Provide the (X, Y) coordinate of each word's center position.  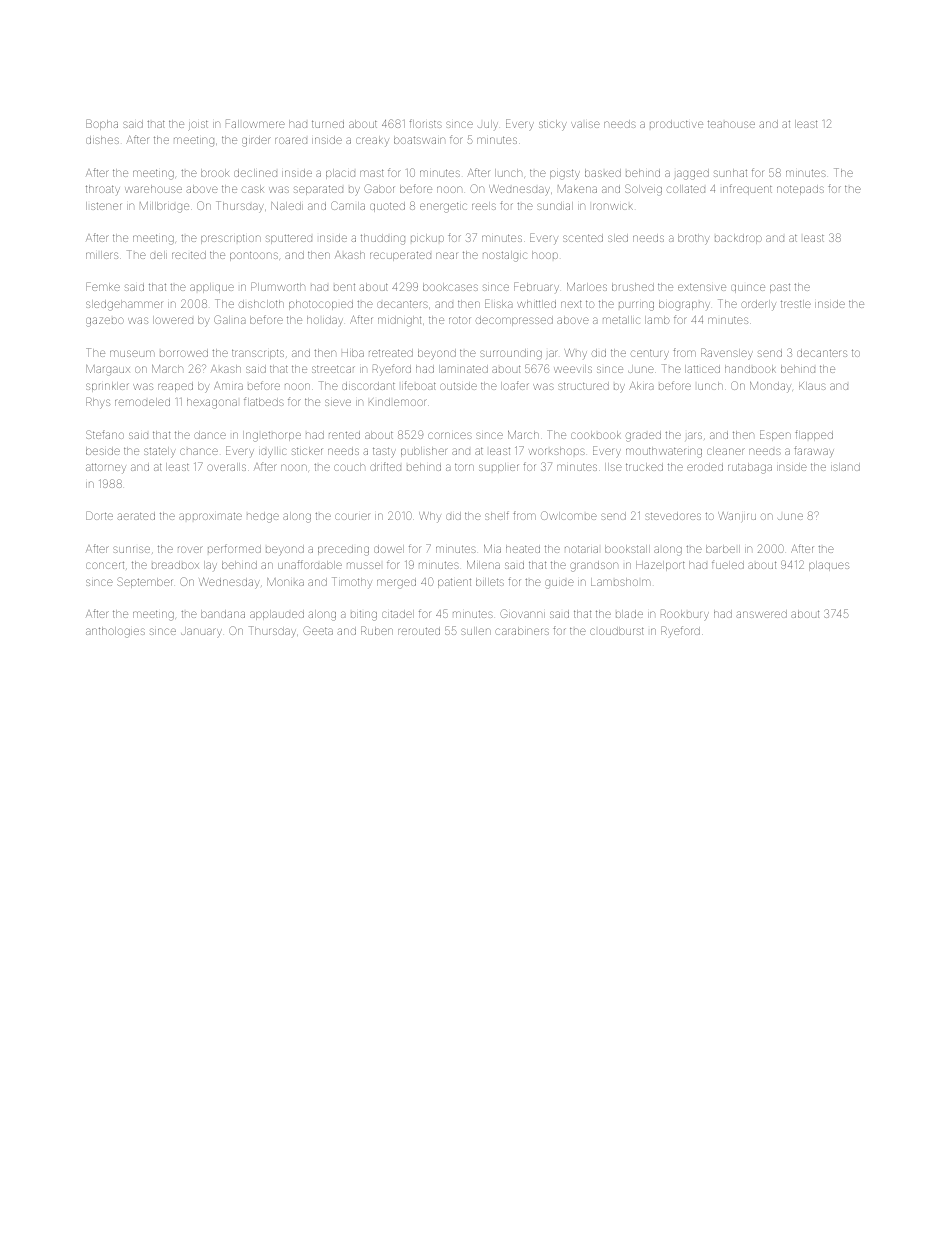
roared (291, 140)
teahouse (731, 124)
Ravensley (727, 354)
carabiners (522, 631)
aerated (136, 516)
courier (352, 516)
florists (425, 123)
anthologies (115, 632)
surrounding (511, 354)
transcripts (258, 354)
